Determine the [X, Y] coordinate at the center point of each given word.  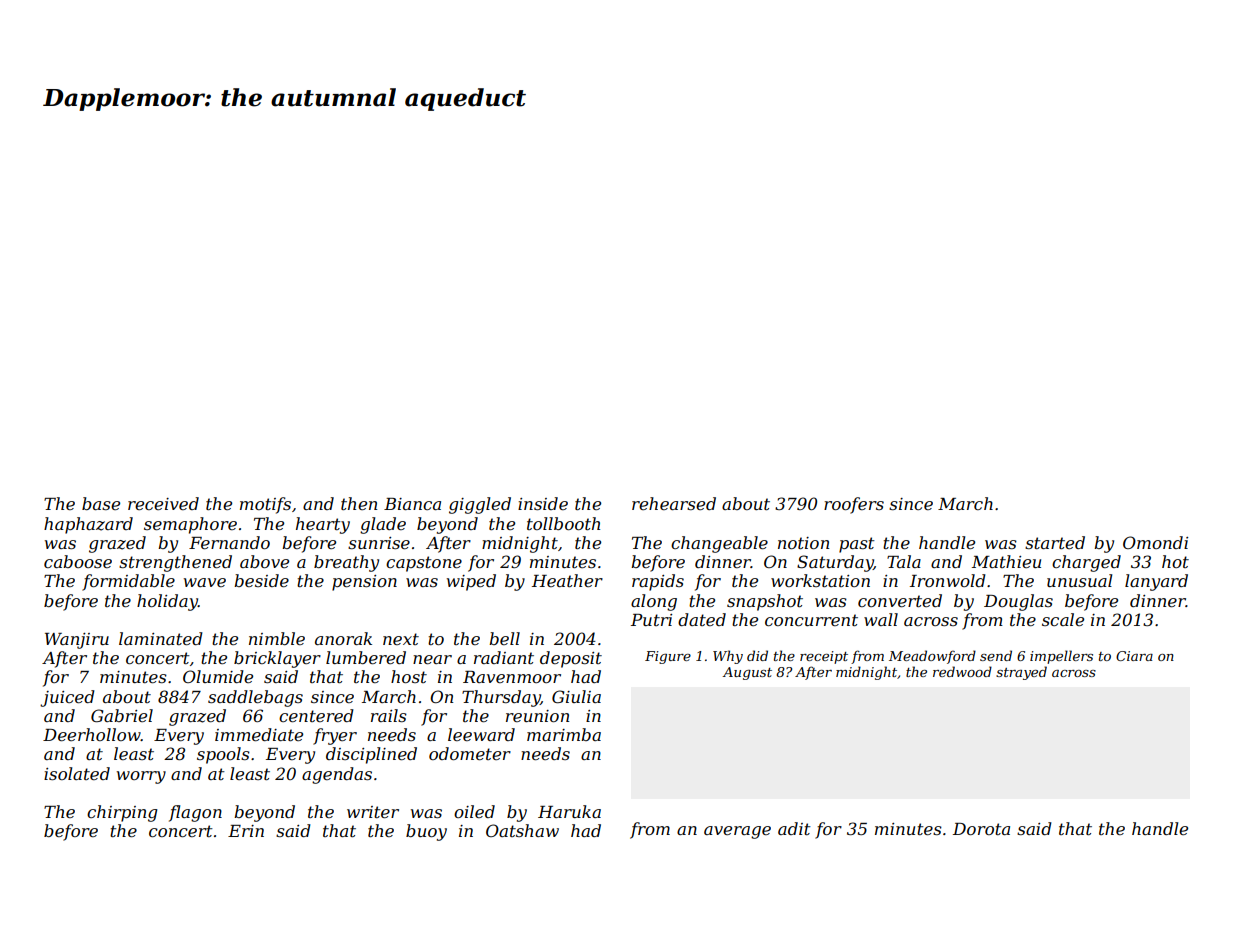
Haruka [569, 811]
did [757, 655]
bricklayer [277, 659]
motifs [265, 505]
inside [543, 503]
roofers [854, 505]
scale [1063, 619]
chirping [122, 813]
